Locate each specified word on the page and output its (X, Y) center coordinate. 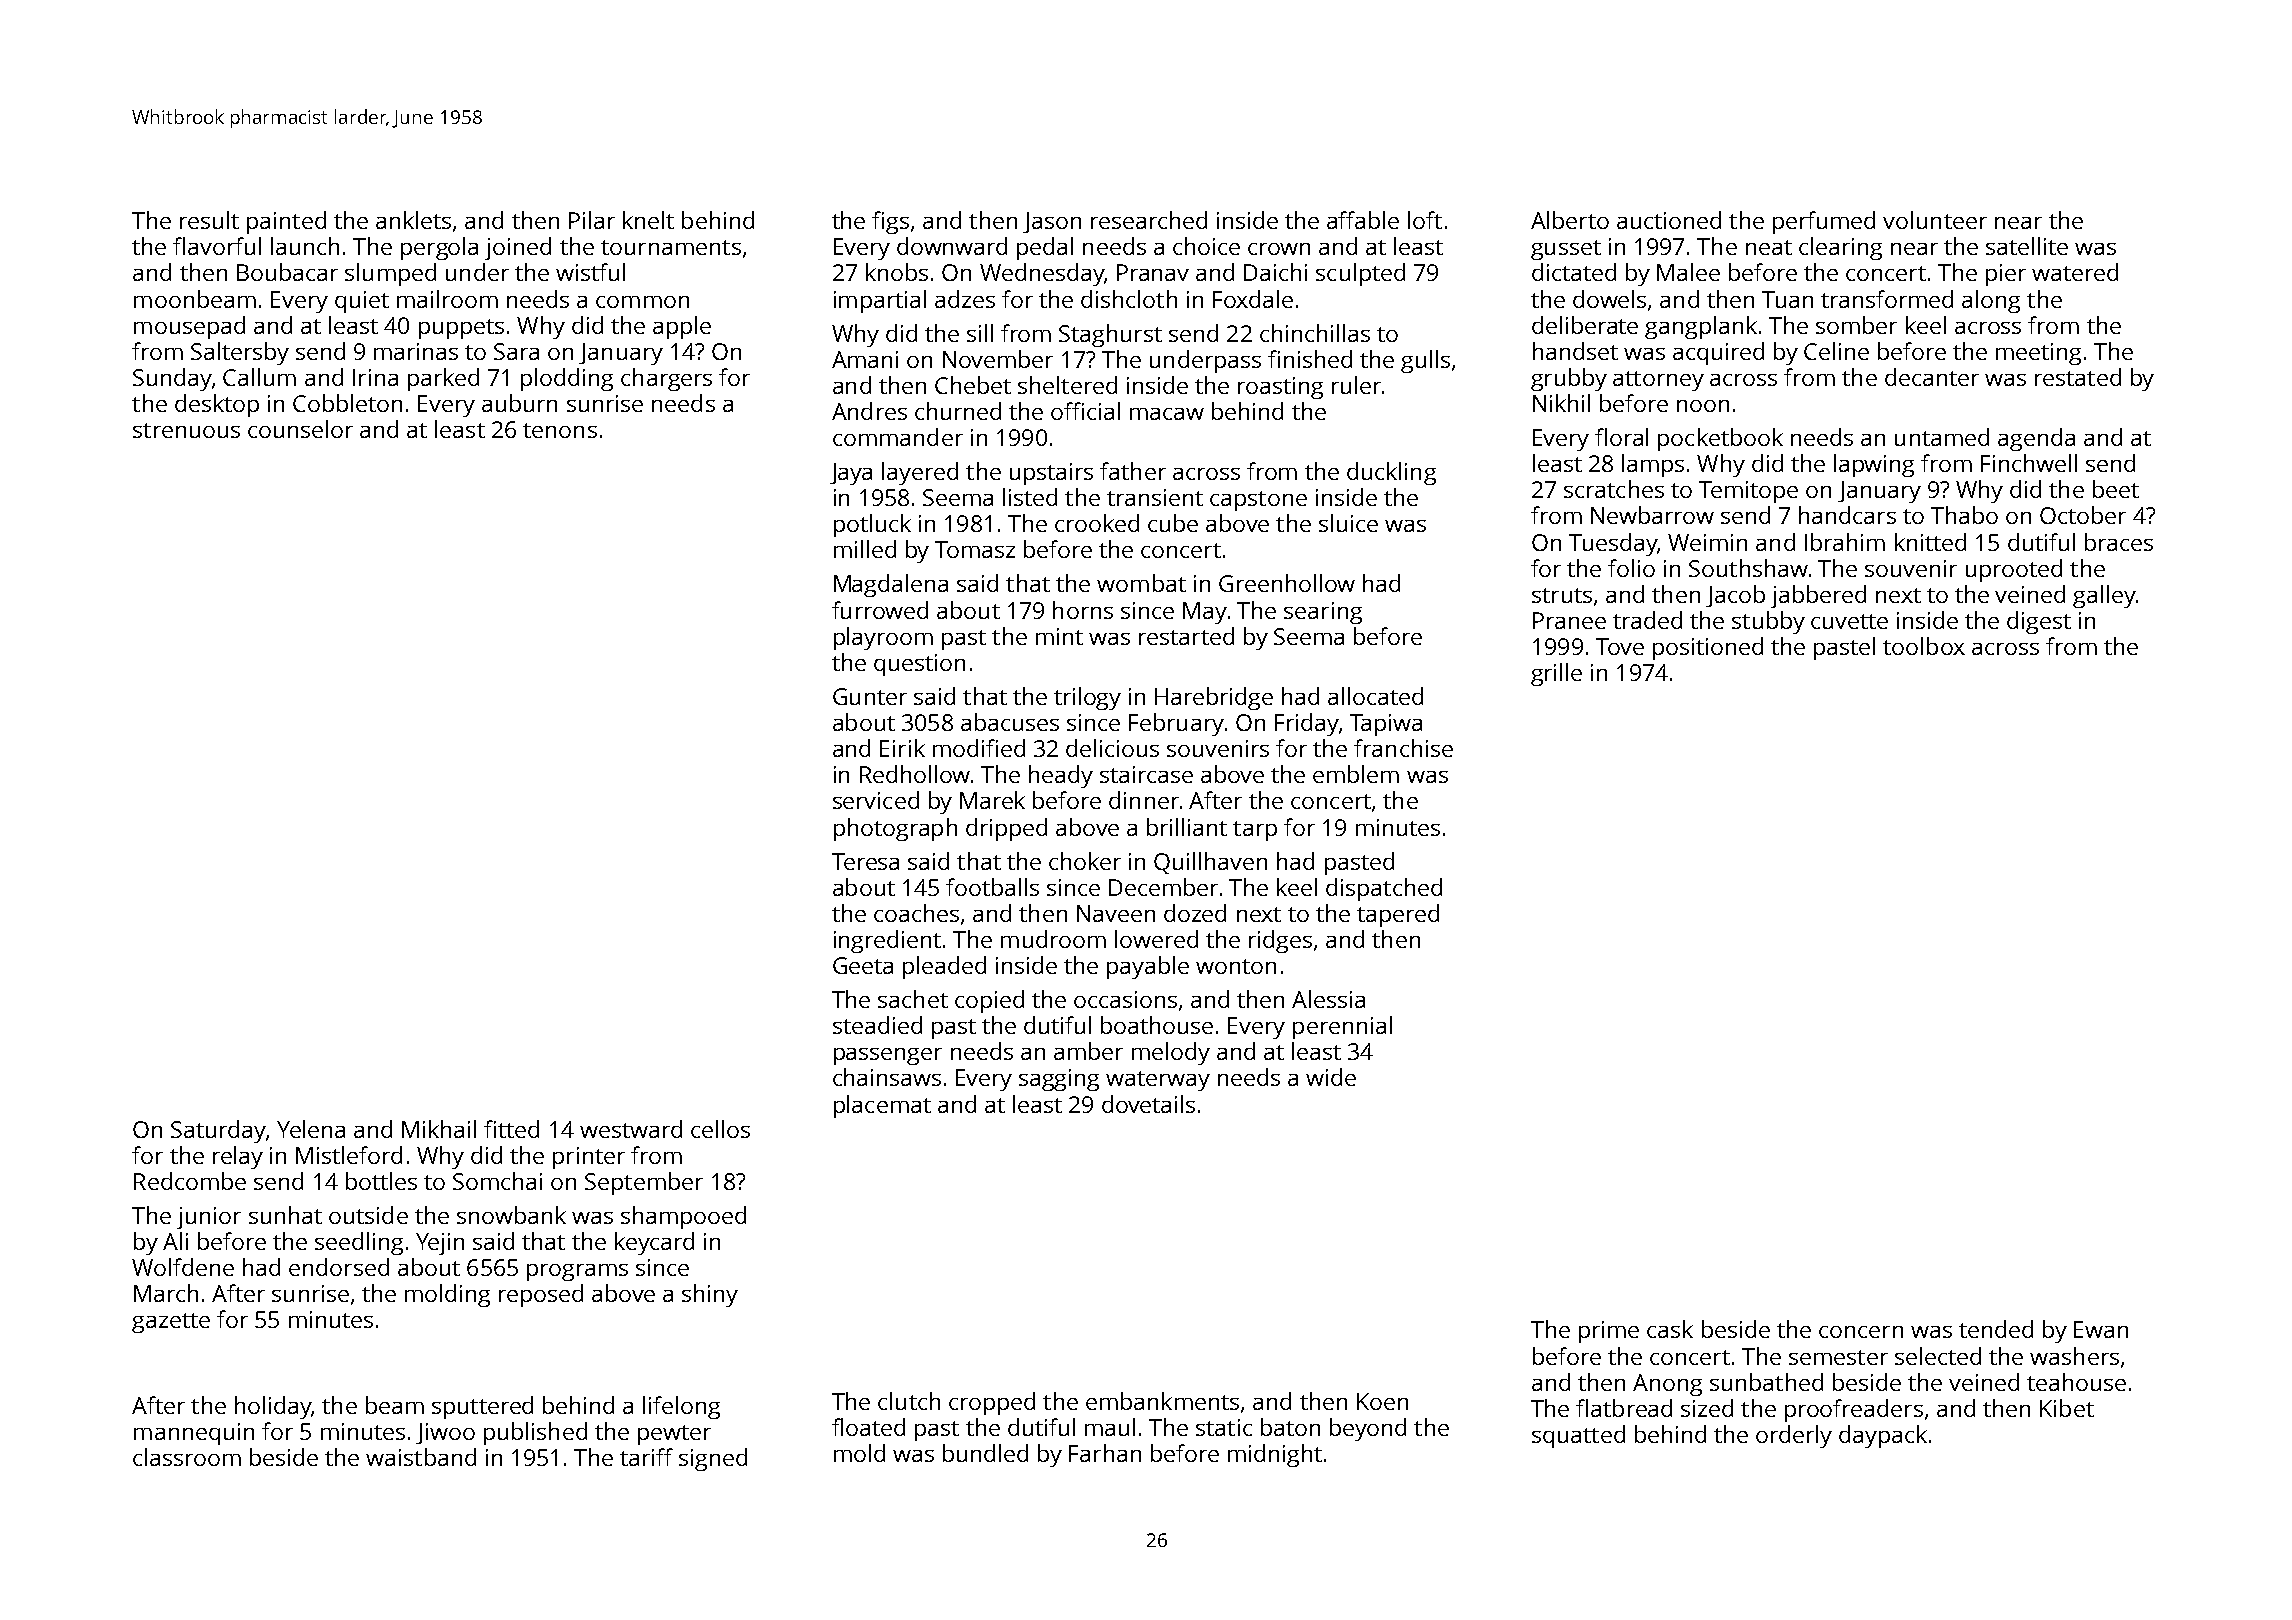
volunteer (1935, 220)
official (1085, 411)
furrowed (880, 610)
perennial (1342, 1027)
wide (1331, 1077)
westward (631, 1129)
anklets (413, 220)
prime (1609, 1332)
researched (1149, 220)
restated (2078, 377)
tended (1996, 1329)
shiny (710, 1295)
